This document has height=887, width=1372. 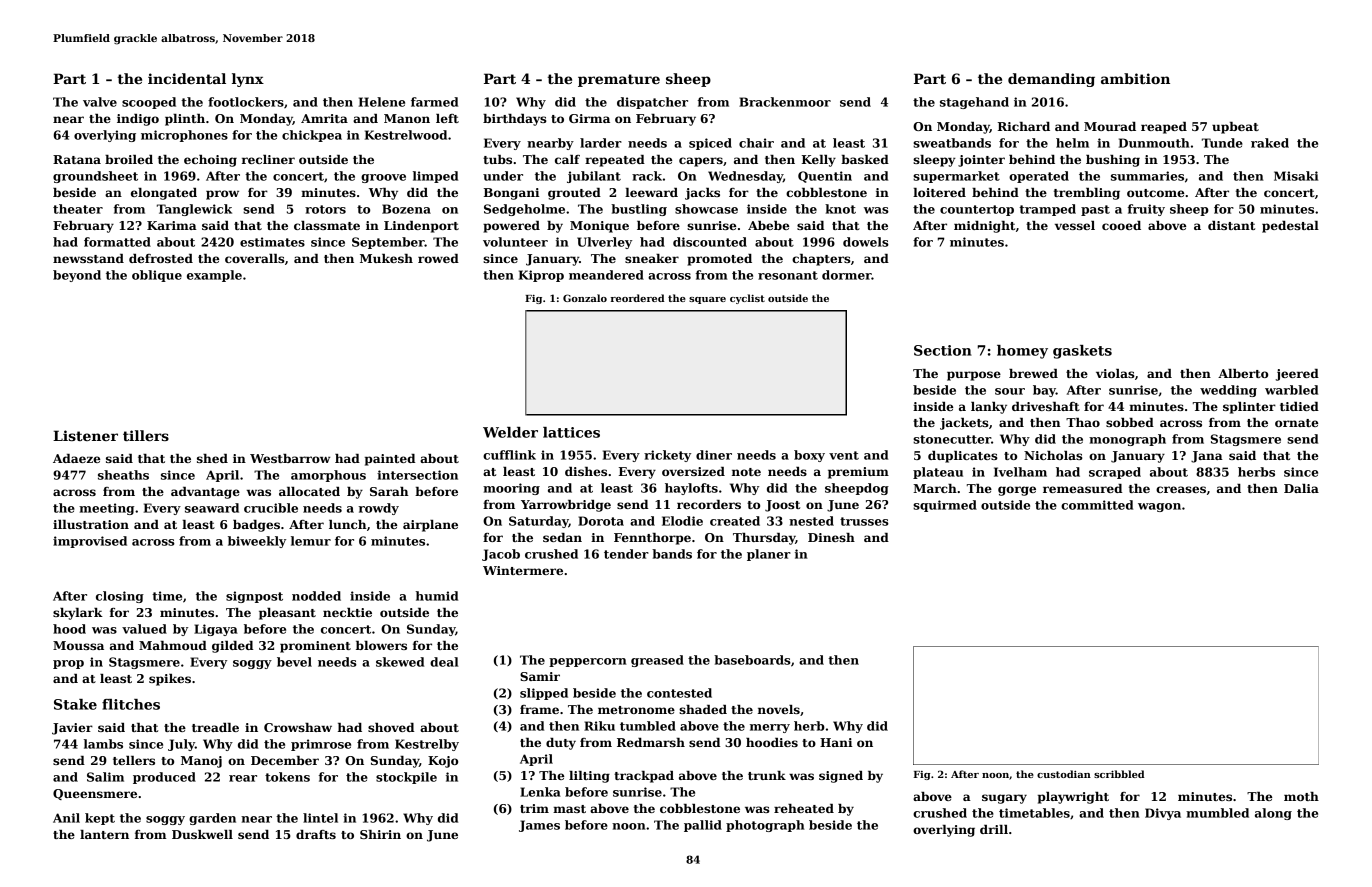 What do you see at coordinates (390, 460) in the document?
I see `painted` at bounding box center [390, 460].
